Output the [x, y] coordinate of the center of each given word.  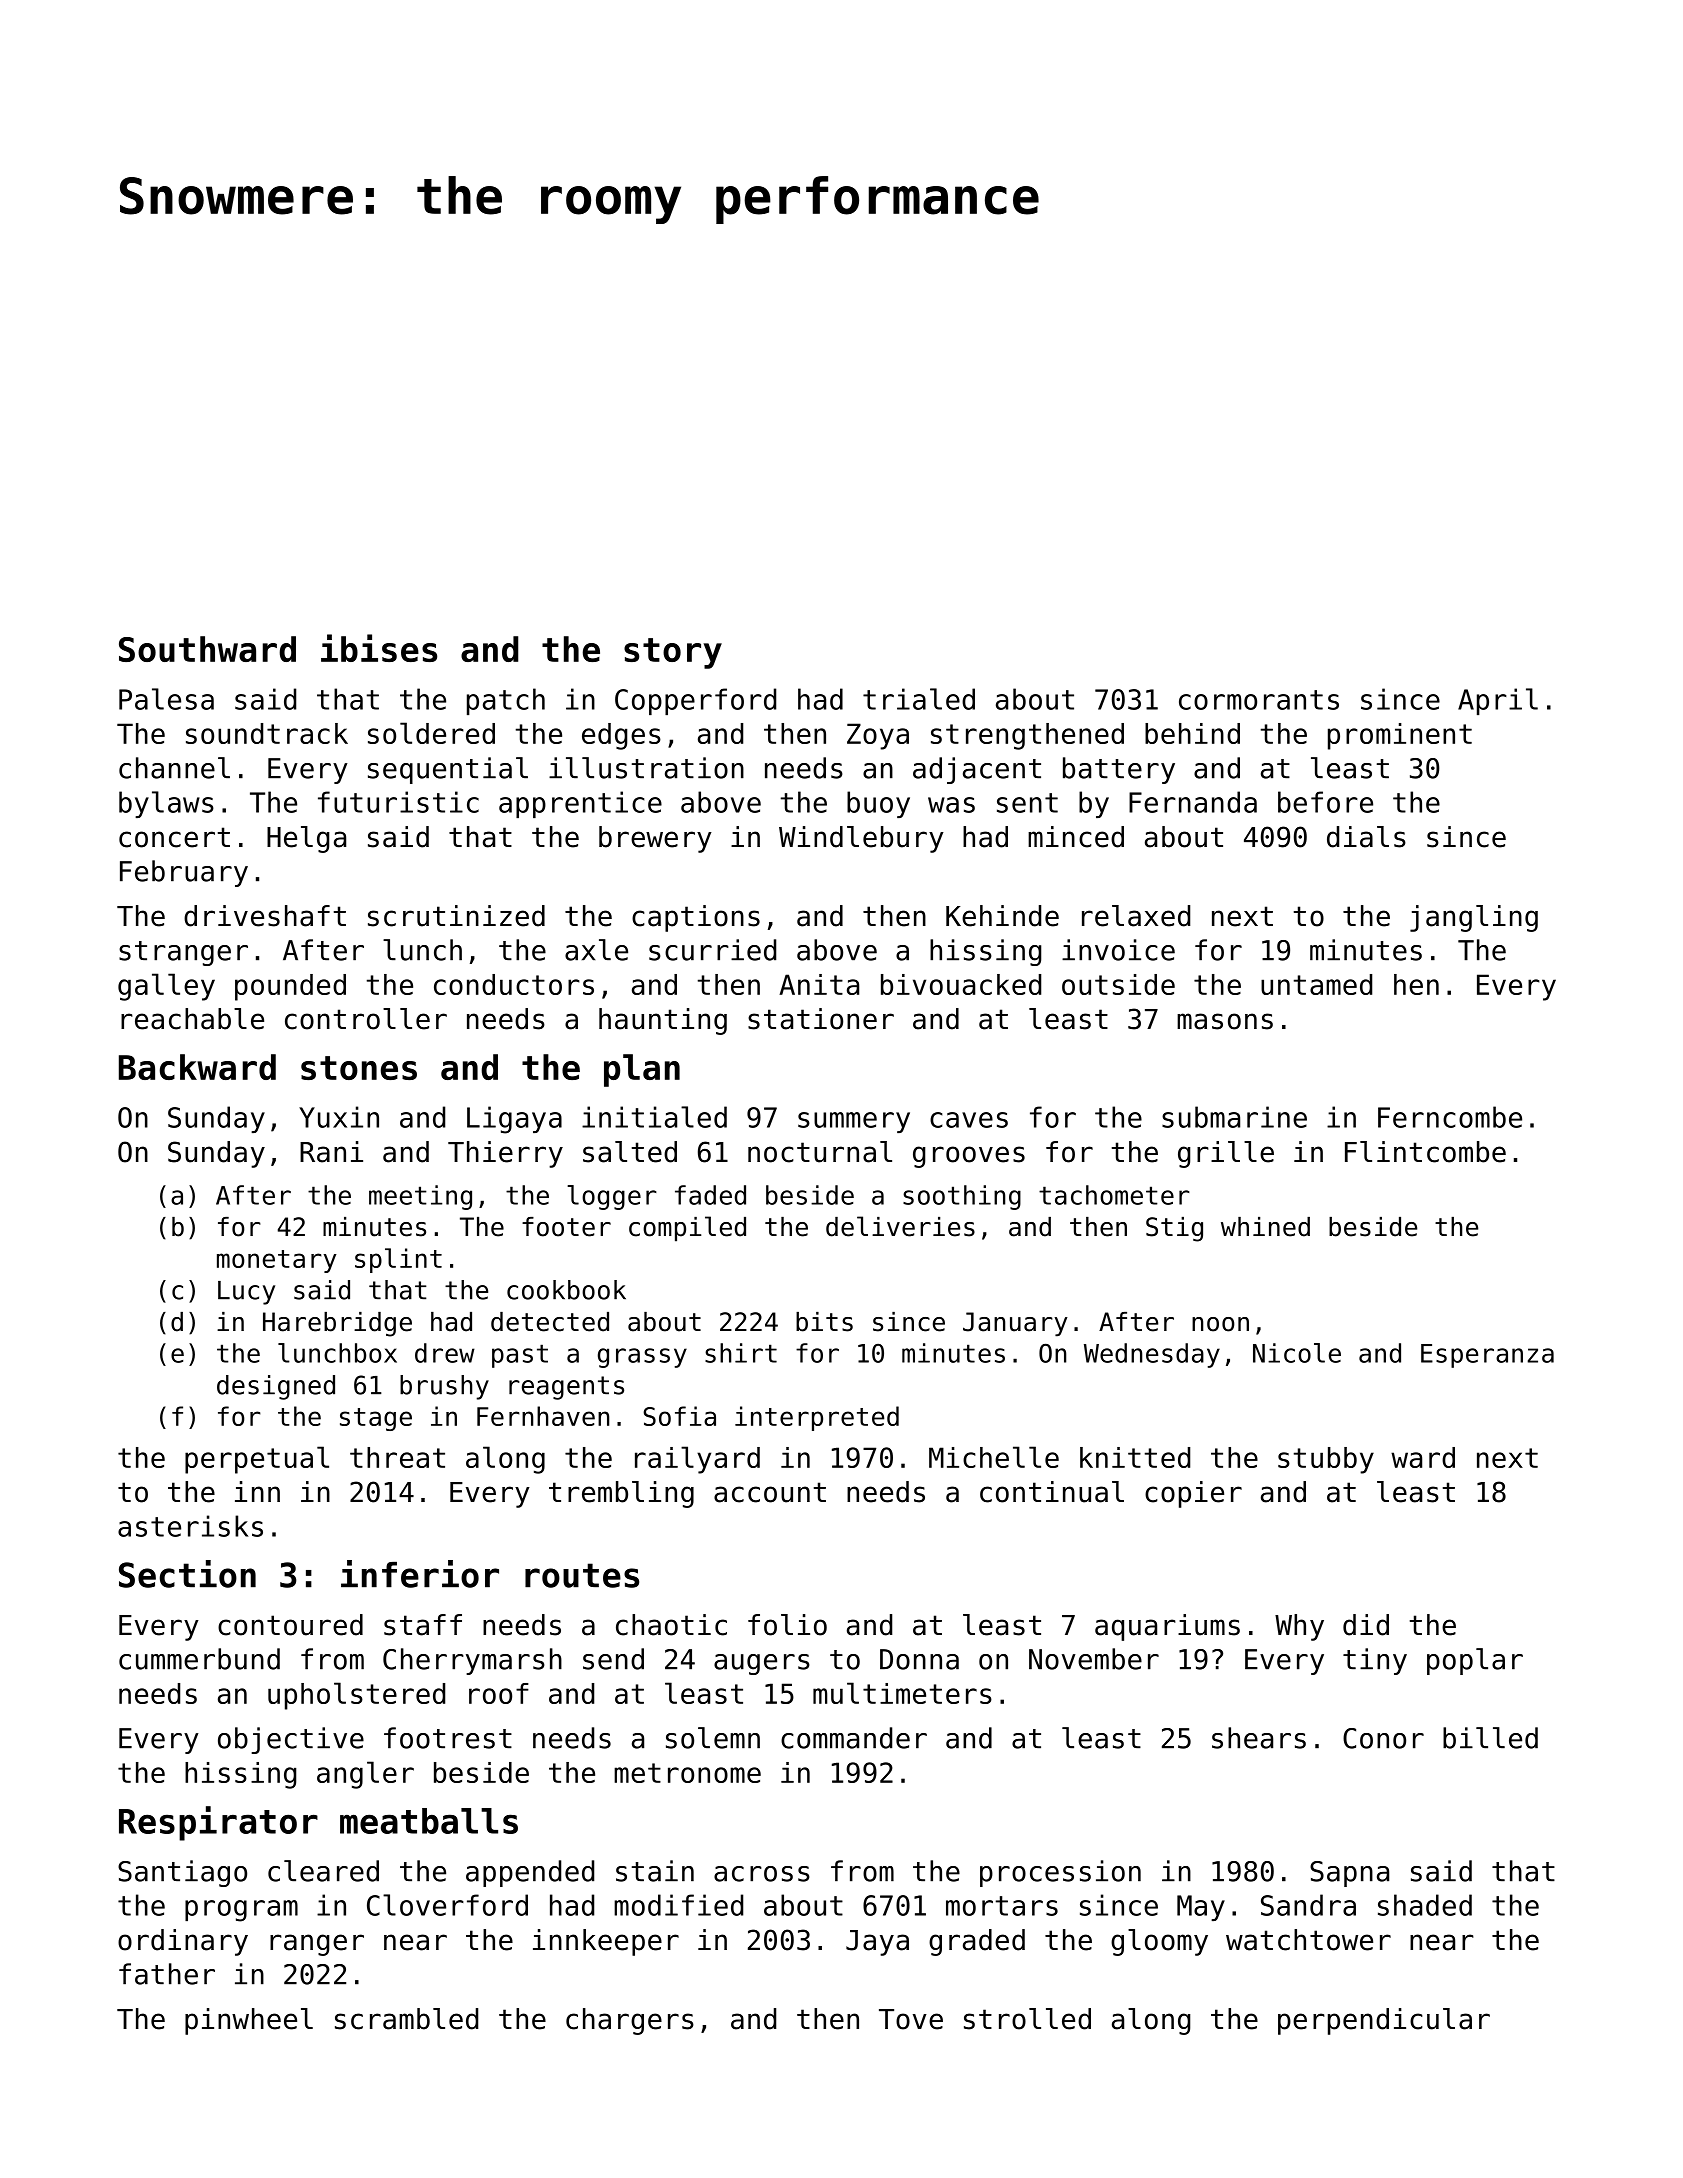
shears [1259, 1738]
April [1498, 701]
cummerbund [199, 1659]
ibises [379, 648]
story [673, 653]
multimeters [902, 1693]
